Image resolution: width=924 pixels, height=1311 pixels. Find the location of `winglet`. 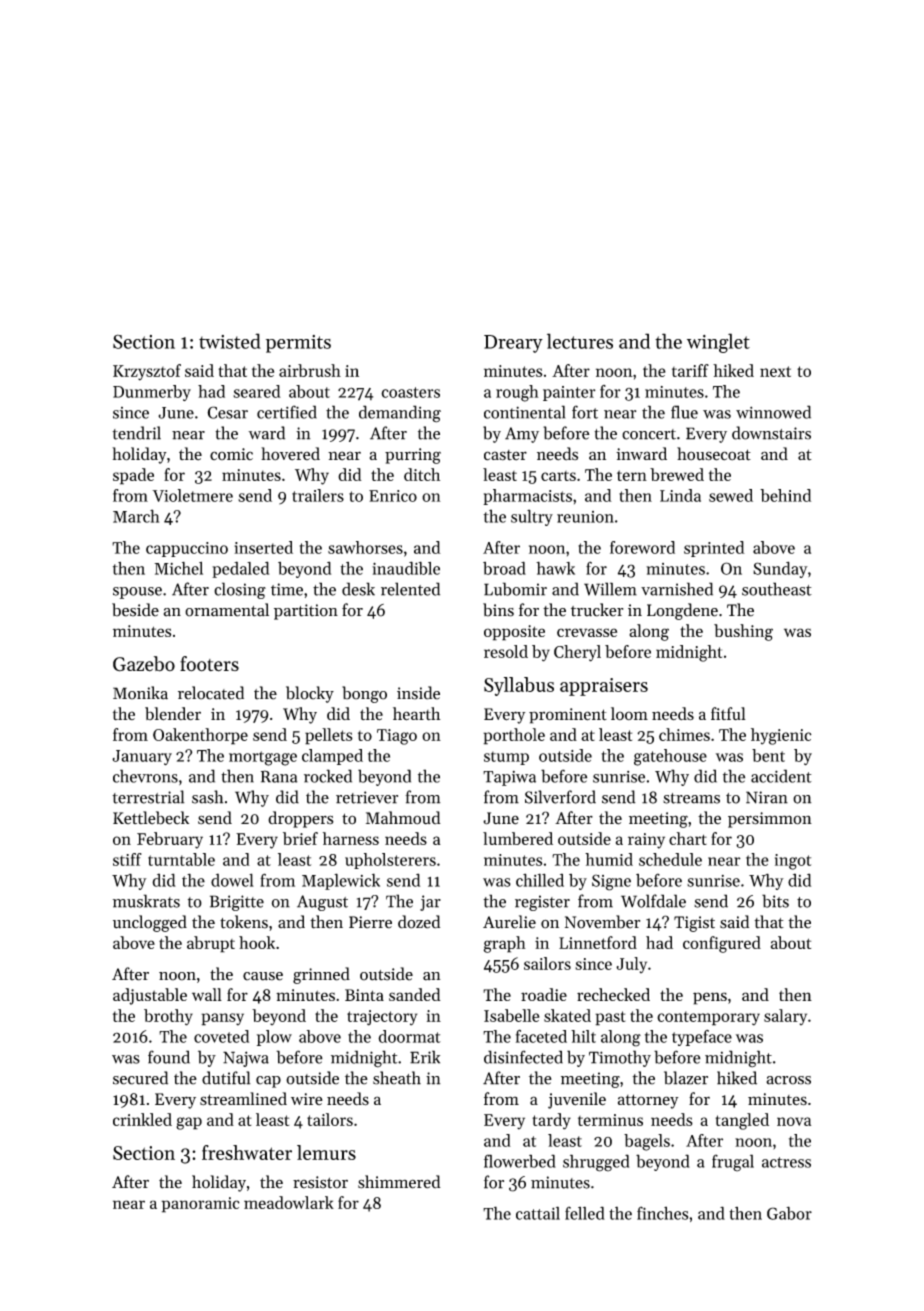

winglet is located at coordinates (718, 343).
